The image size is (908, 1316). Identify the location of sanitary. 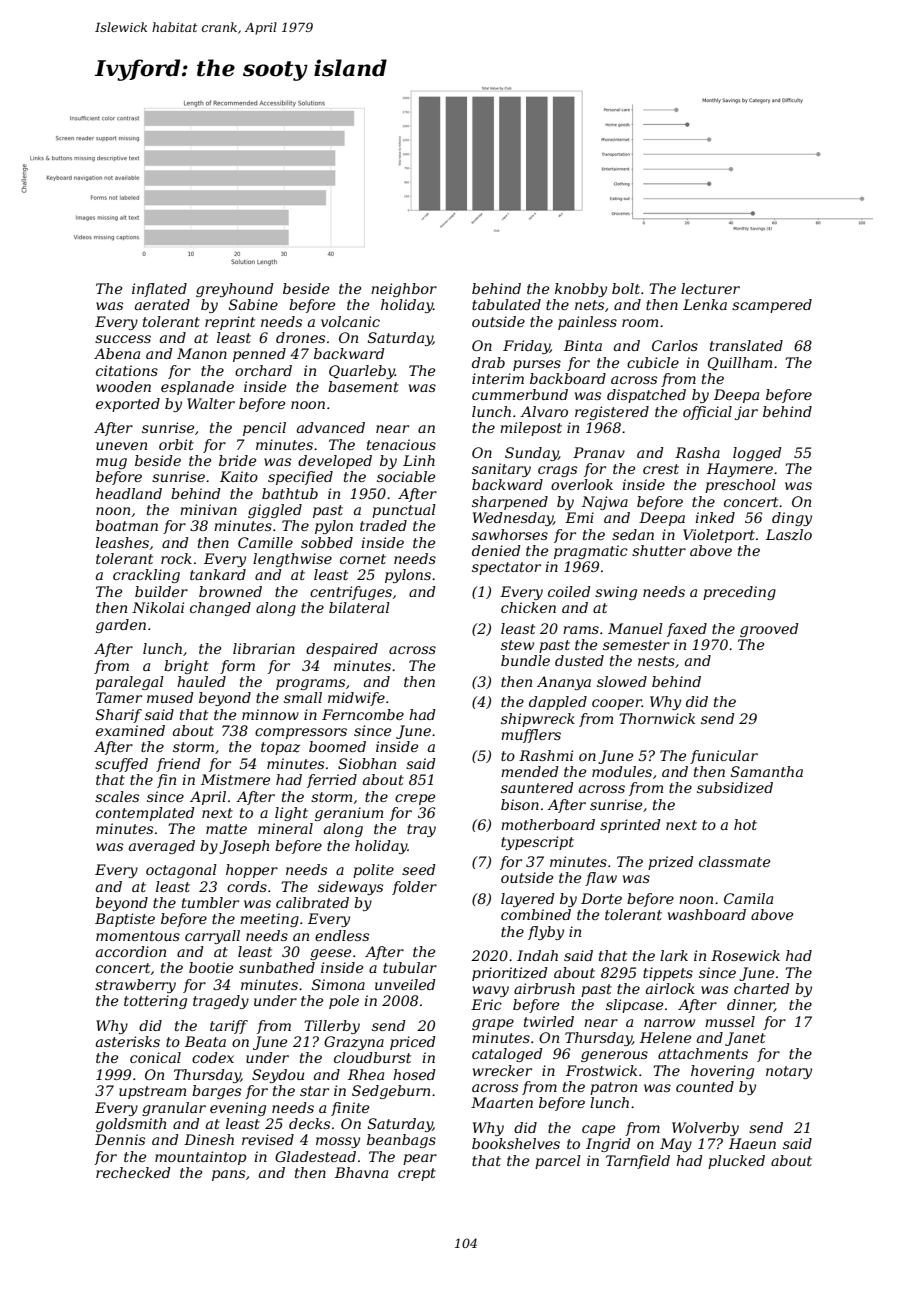
(501, 470).
